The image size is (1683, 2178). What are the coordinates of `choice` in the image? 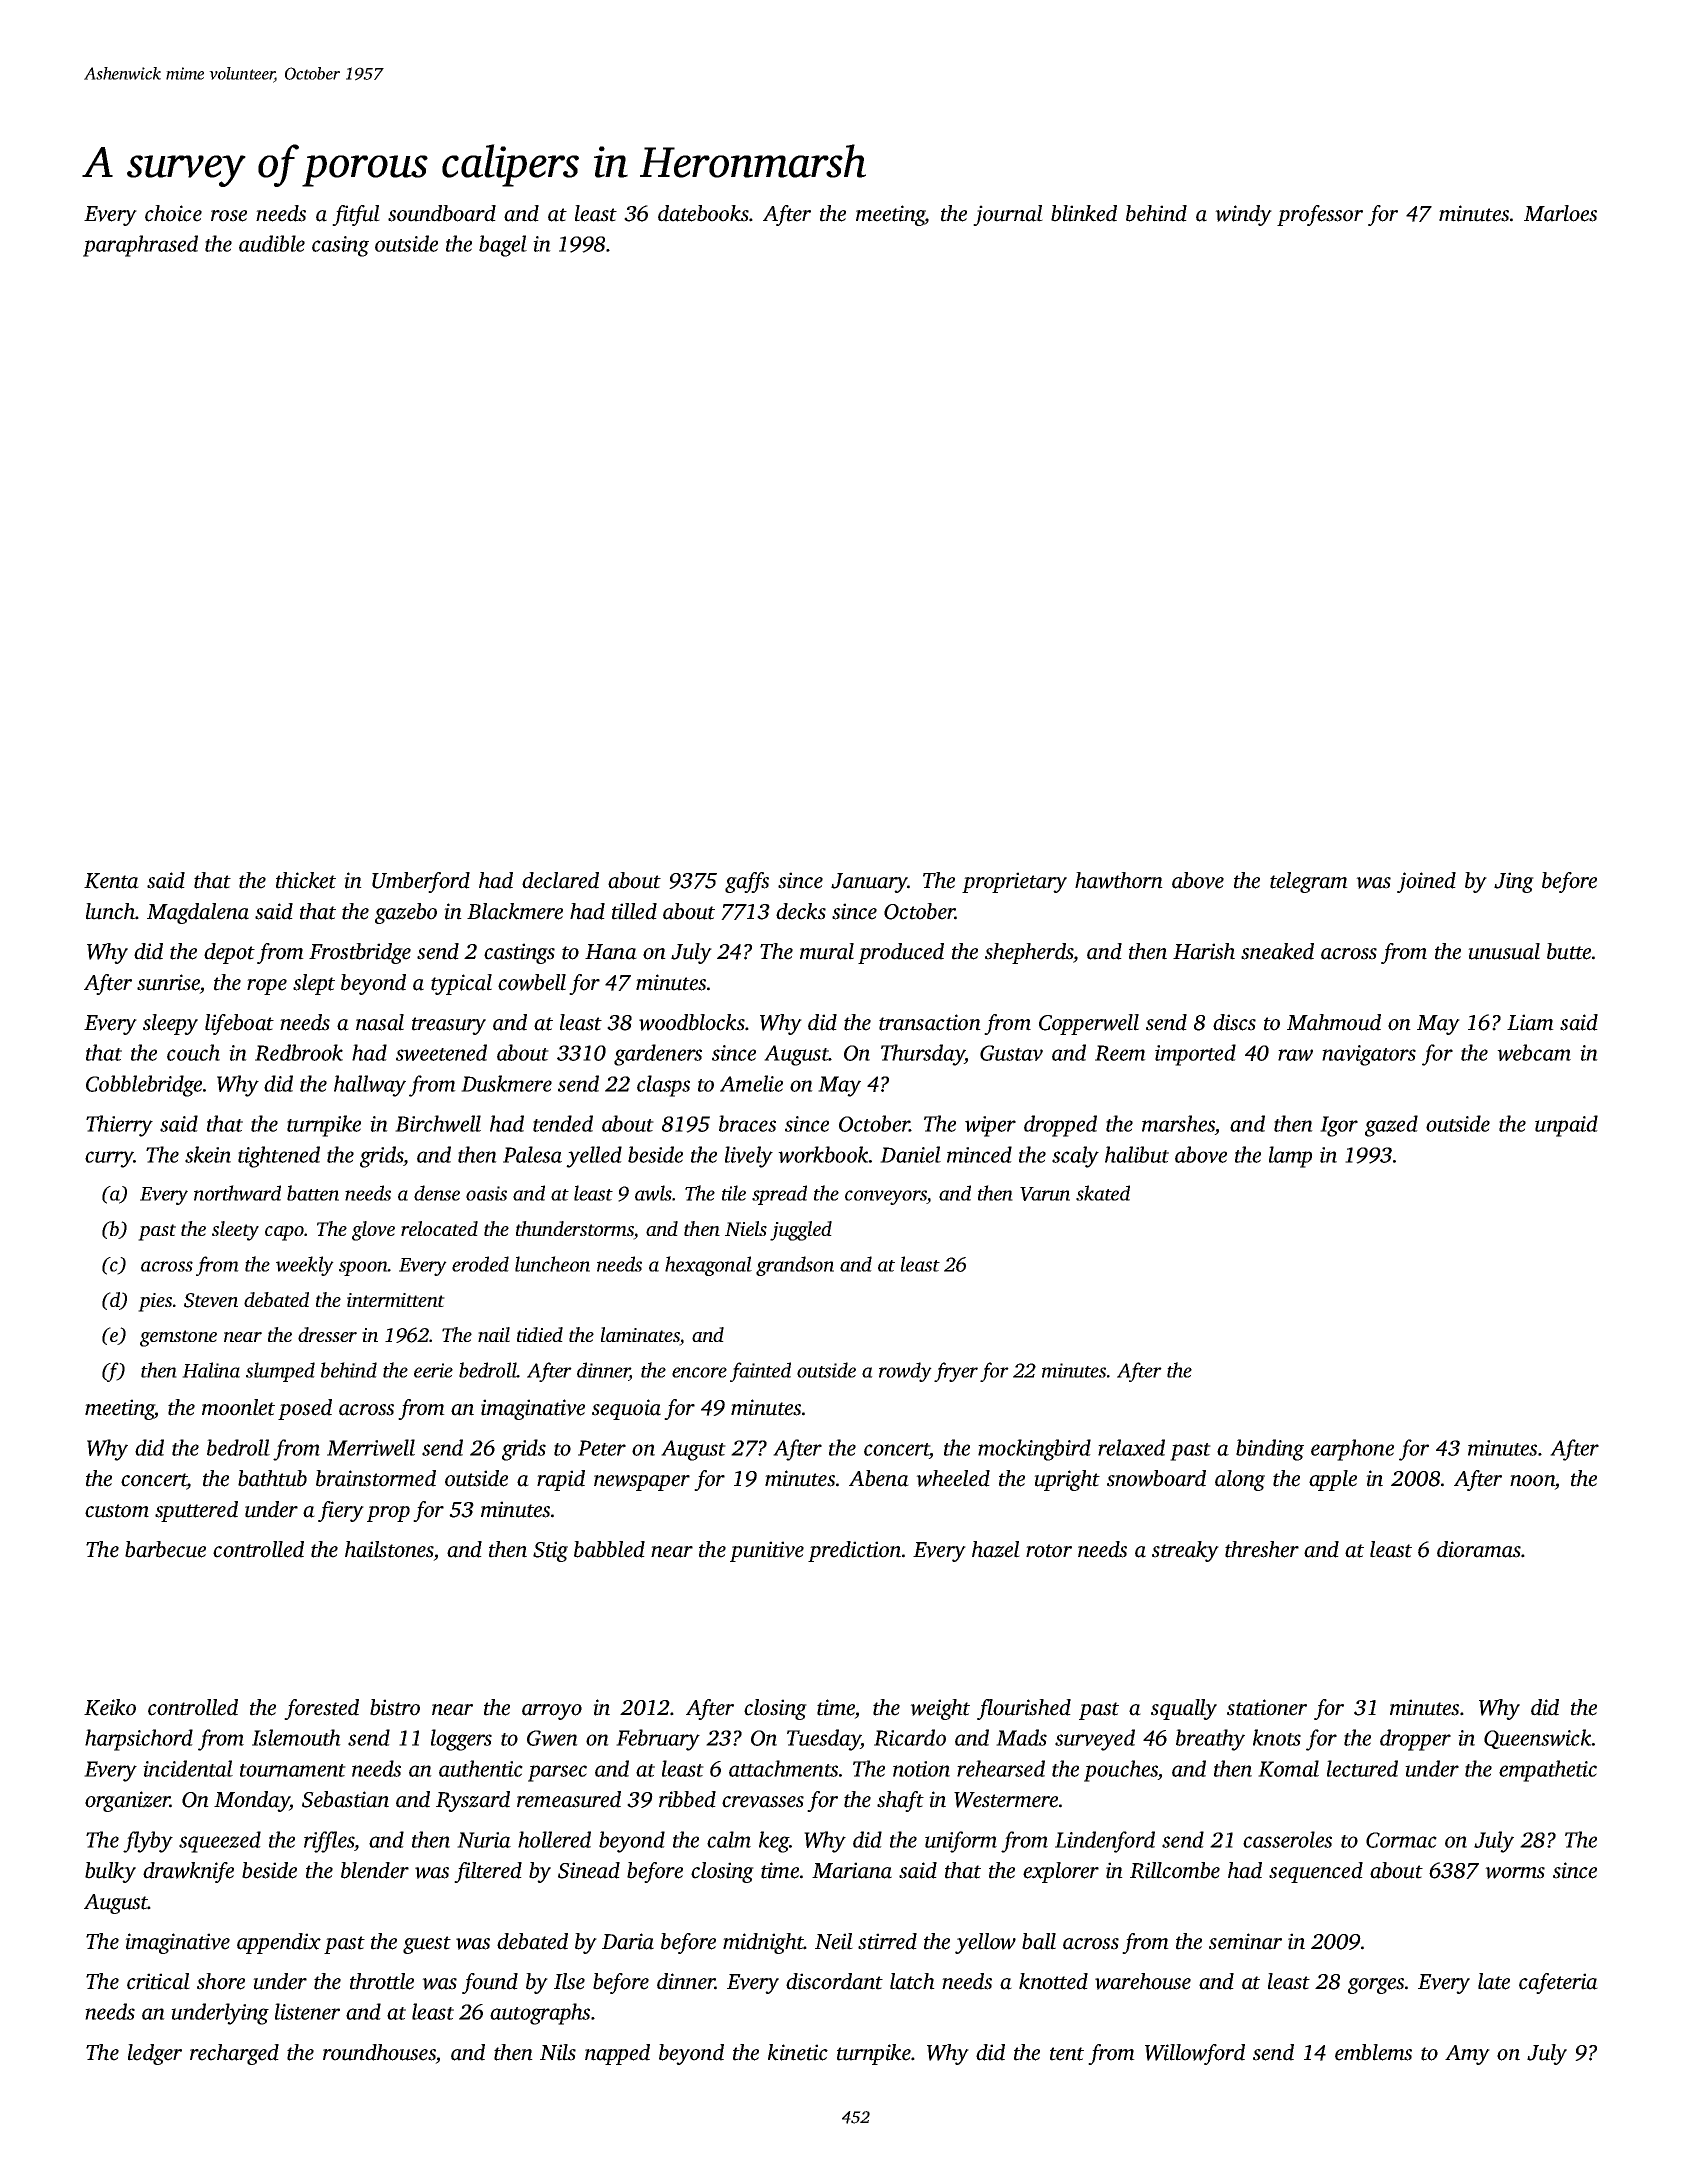 It's located at (173, 213).
